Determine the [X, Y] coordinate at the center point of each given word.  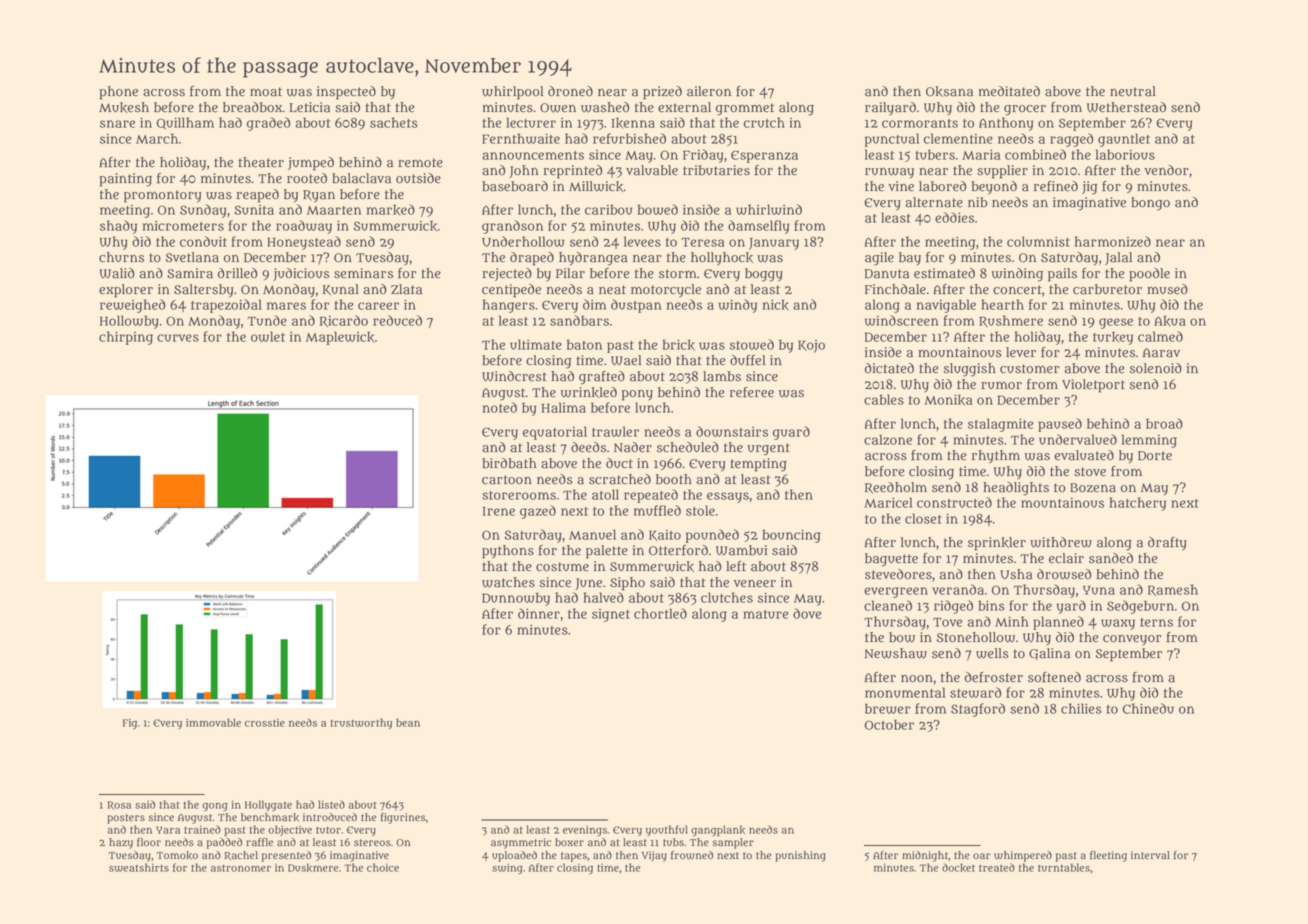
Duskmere [313, 867]
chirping [126, 338]
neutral [1133, 91]
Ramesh [1173, 590]
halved [603, 597]
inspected [346, 93]
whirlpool [513, 93]
